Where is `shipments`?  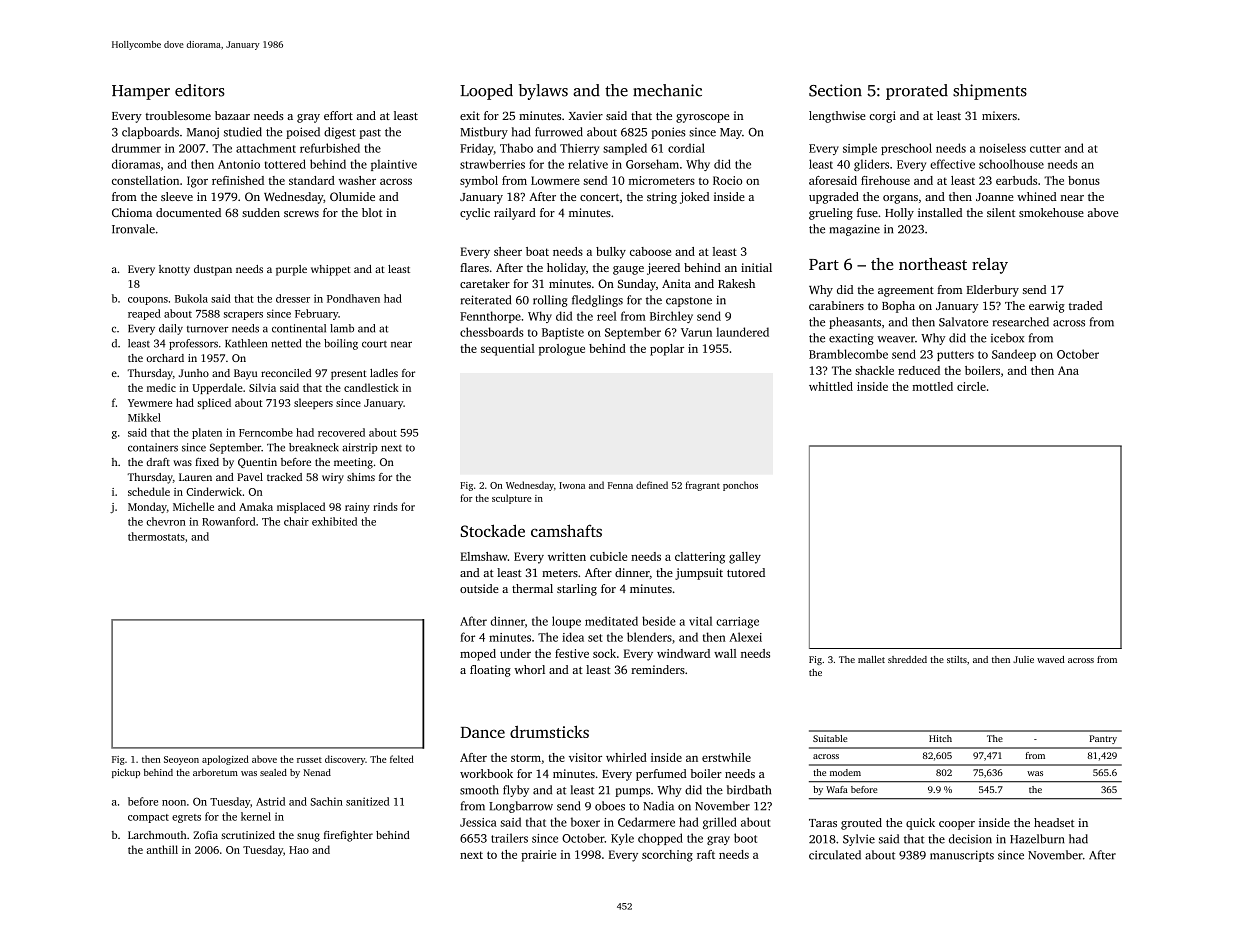 shipments is located at coordinates (990, 92).
